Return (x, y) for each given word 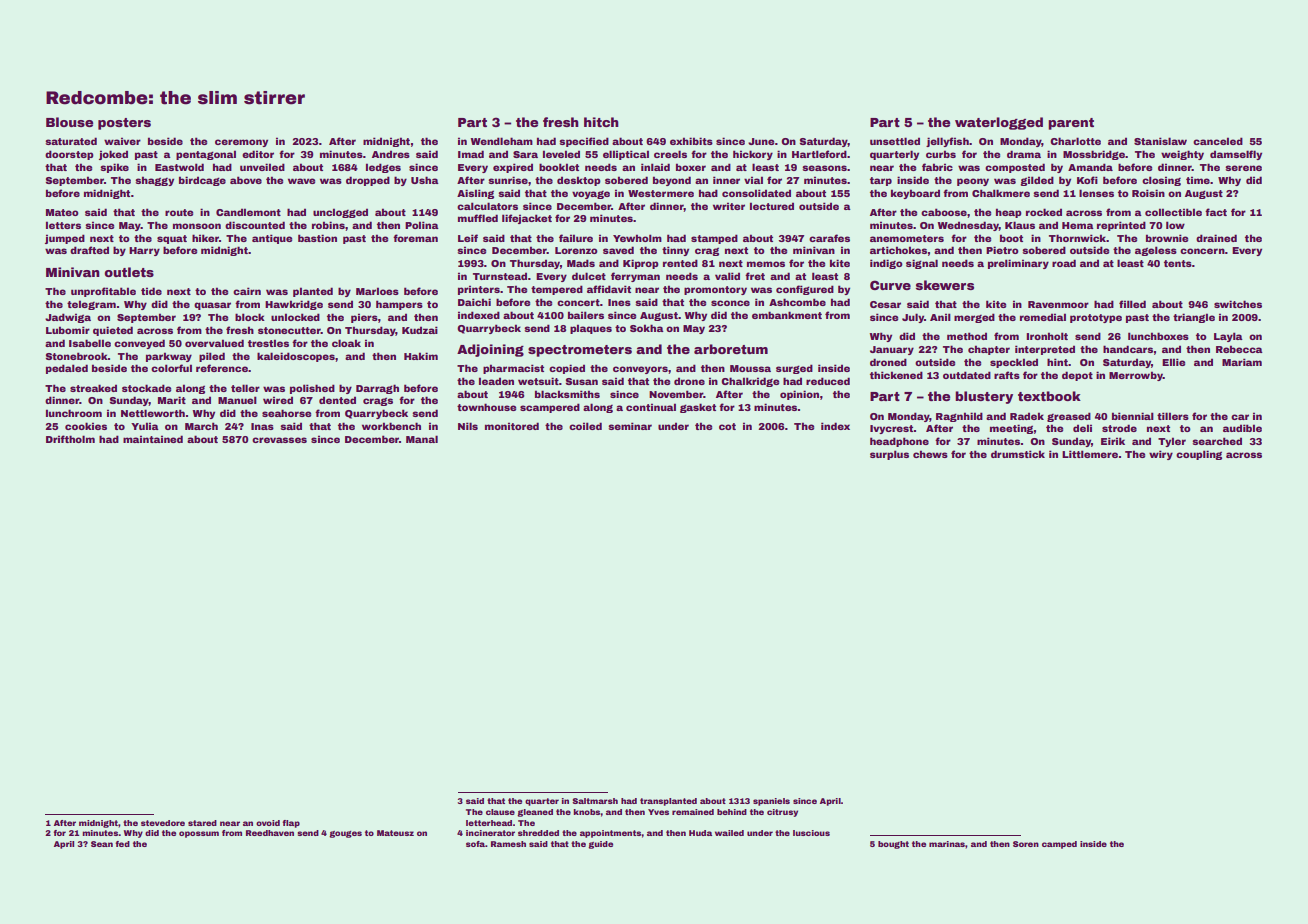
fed (122, 844)
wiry (1161, 455)
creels (670, 154)
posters (124, 124)
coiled (585, 426)
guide (600, 845)
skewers (945, 285)
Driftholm (70, 439)
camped (1059, 845)
